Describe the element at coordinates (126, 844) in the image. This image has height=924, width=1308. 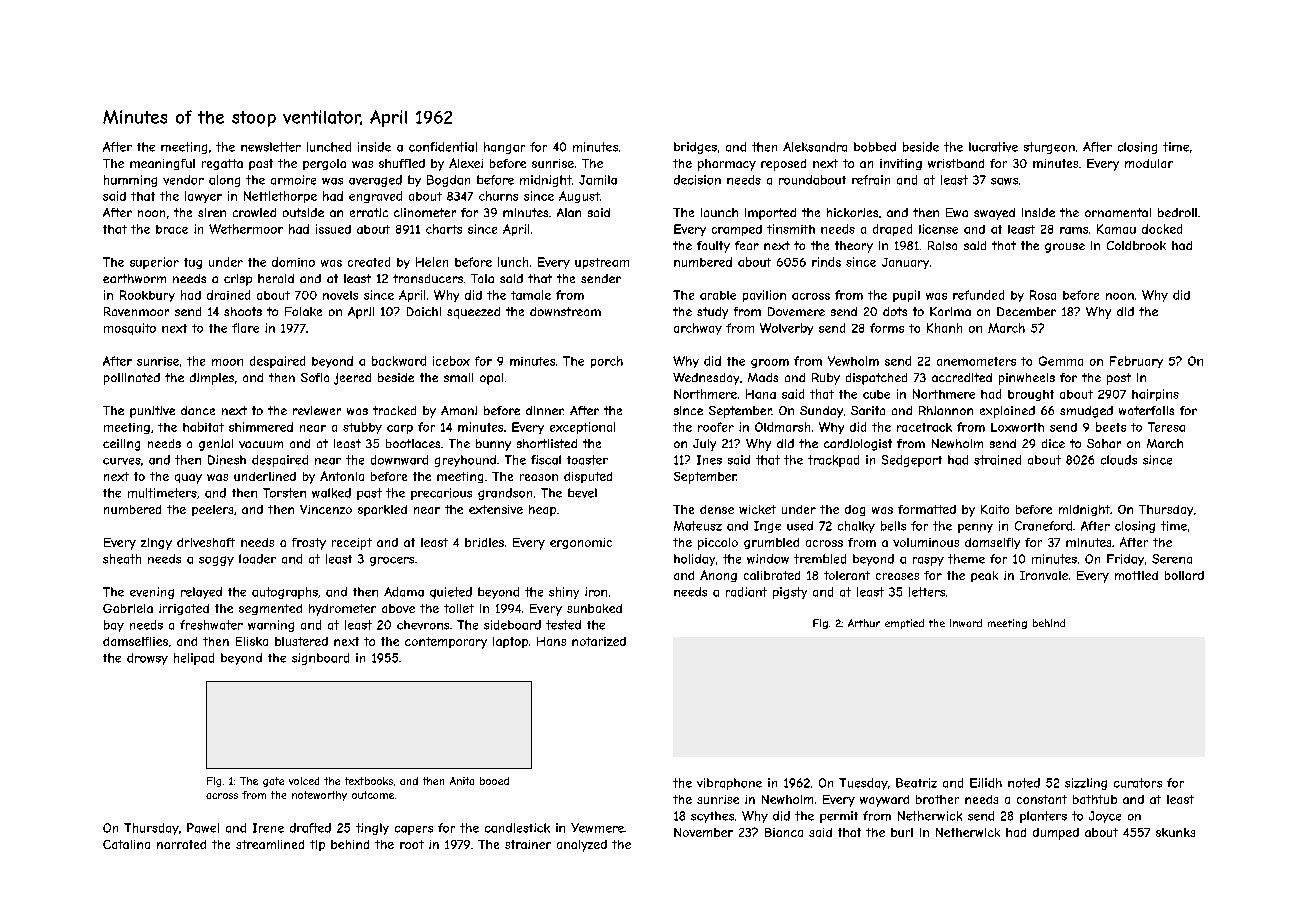
I see `Catalina` at that location.
